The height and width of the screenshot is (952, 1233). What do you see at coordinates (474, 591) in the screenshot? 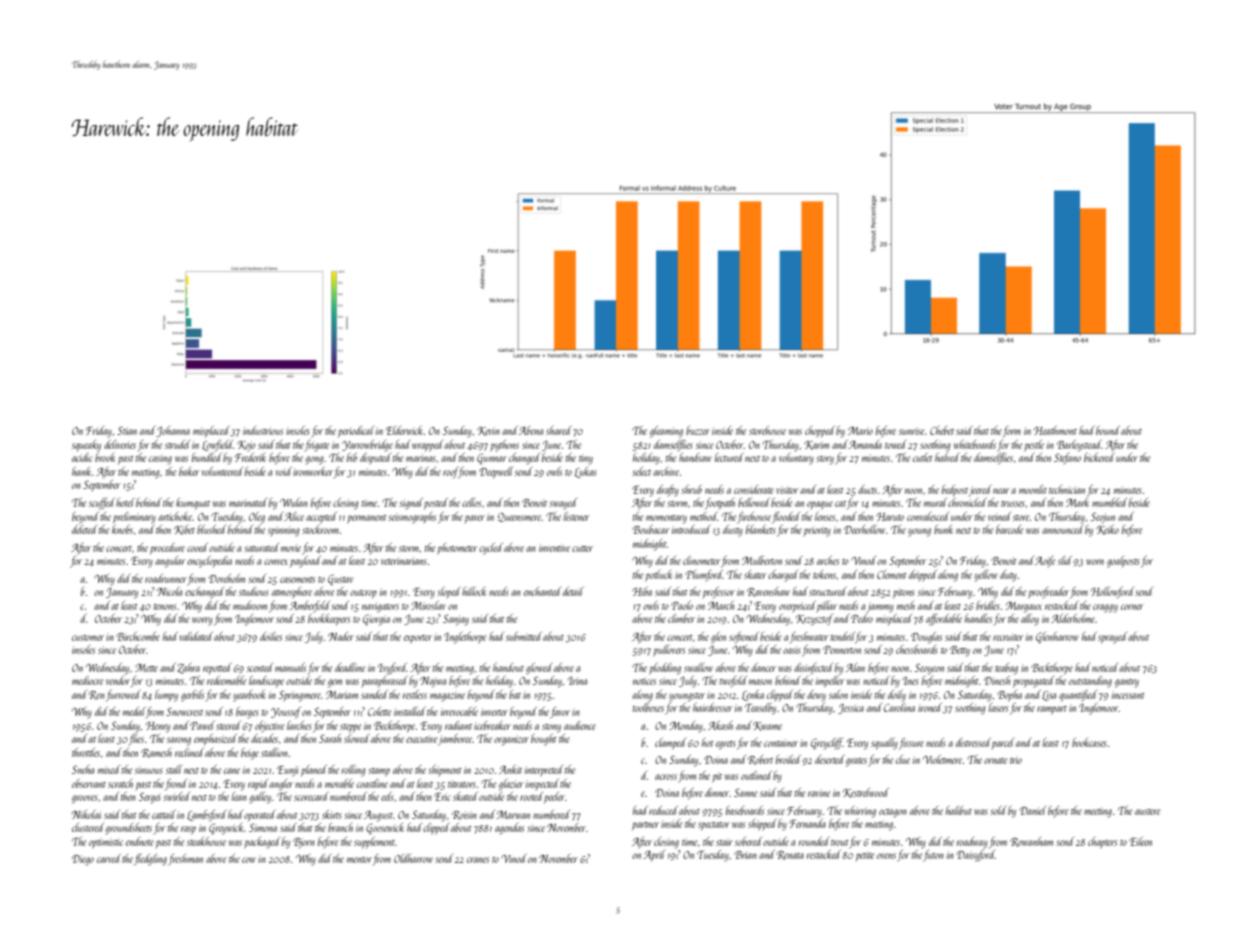
I see `hillock` at bounding box center [474, 591].
